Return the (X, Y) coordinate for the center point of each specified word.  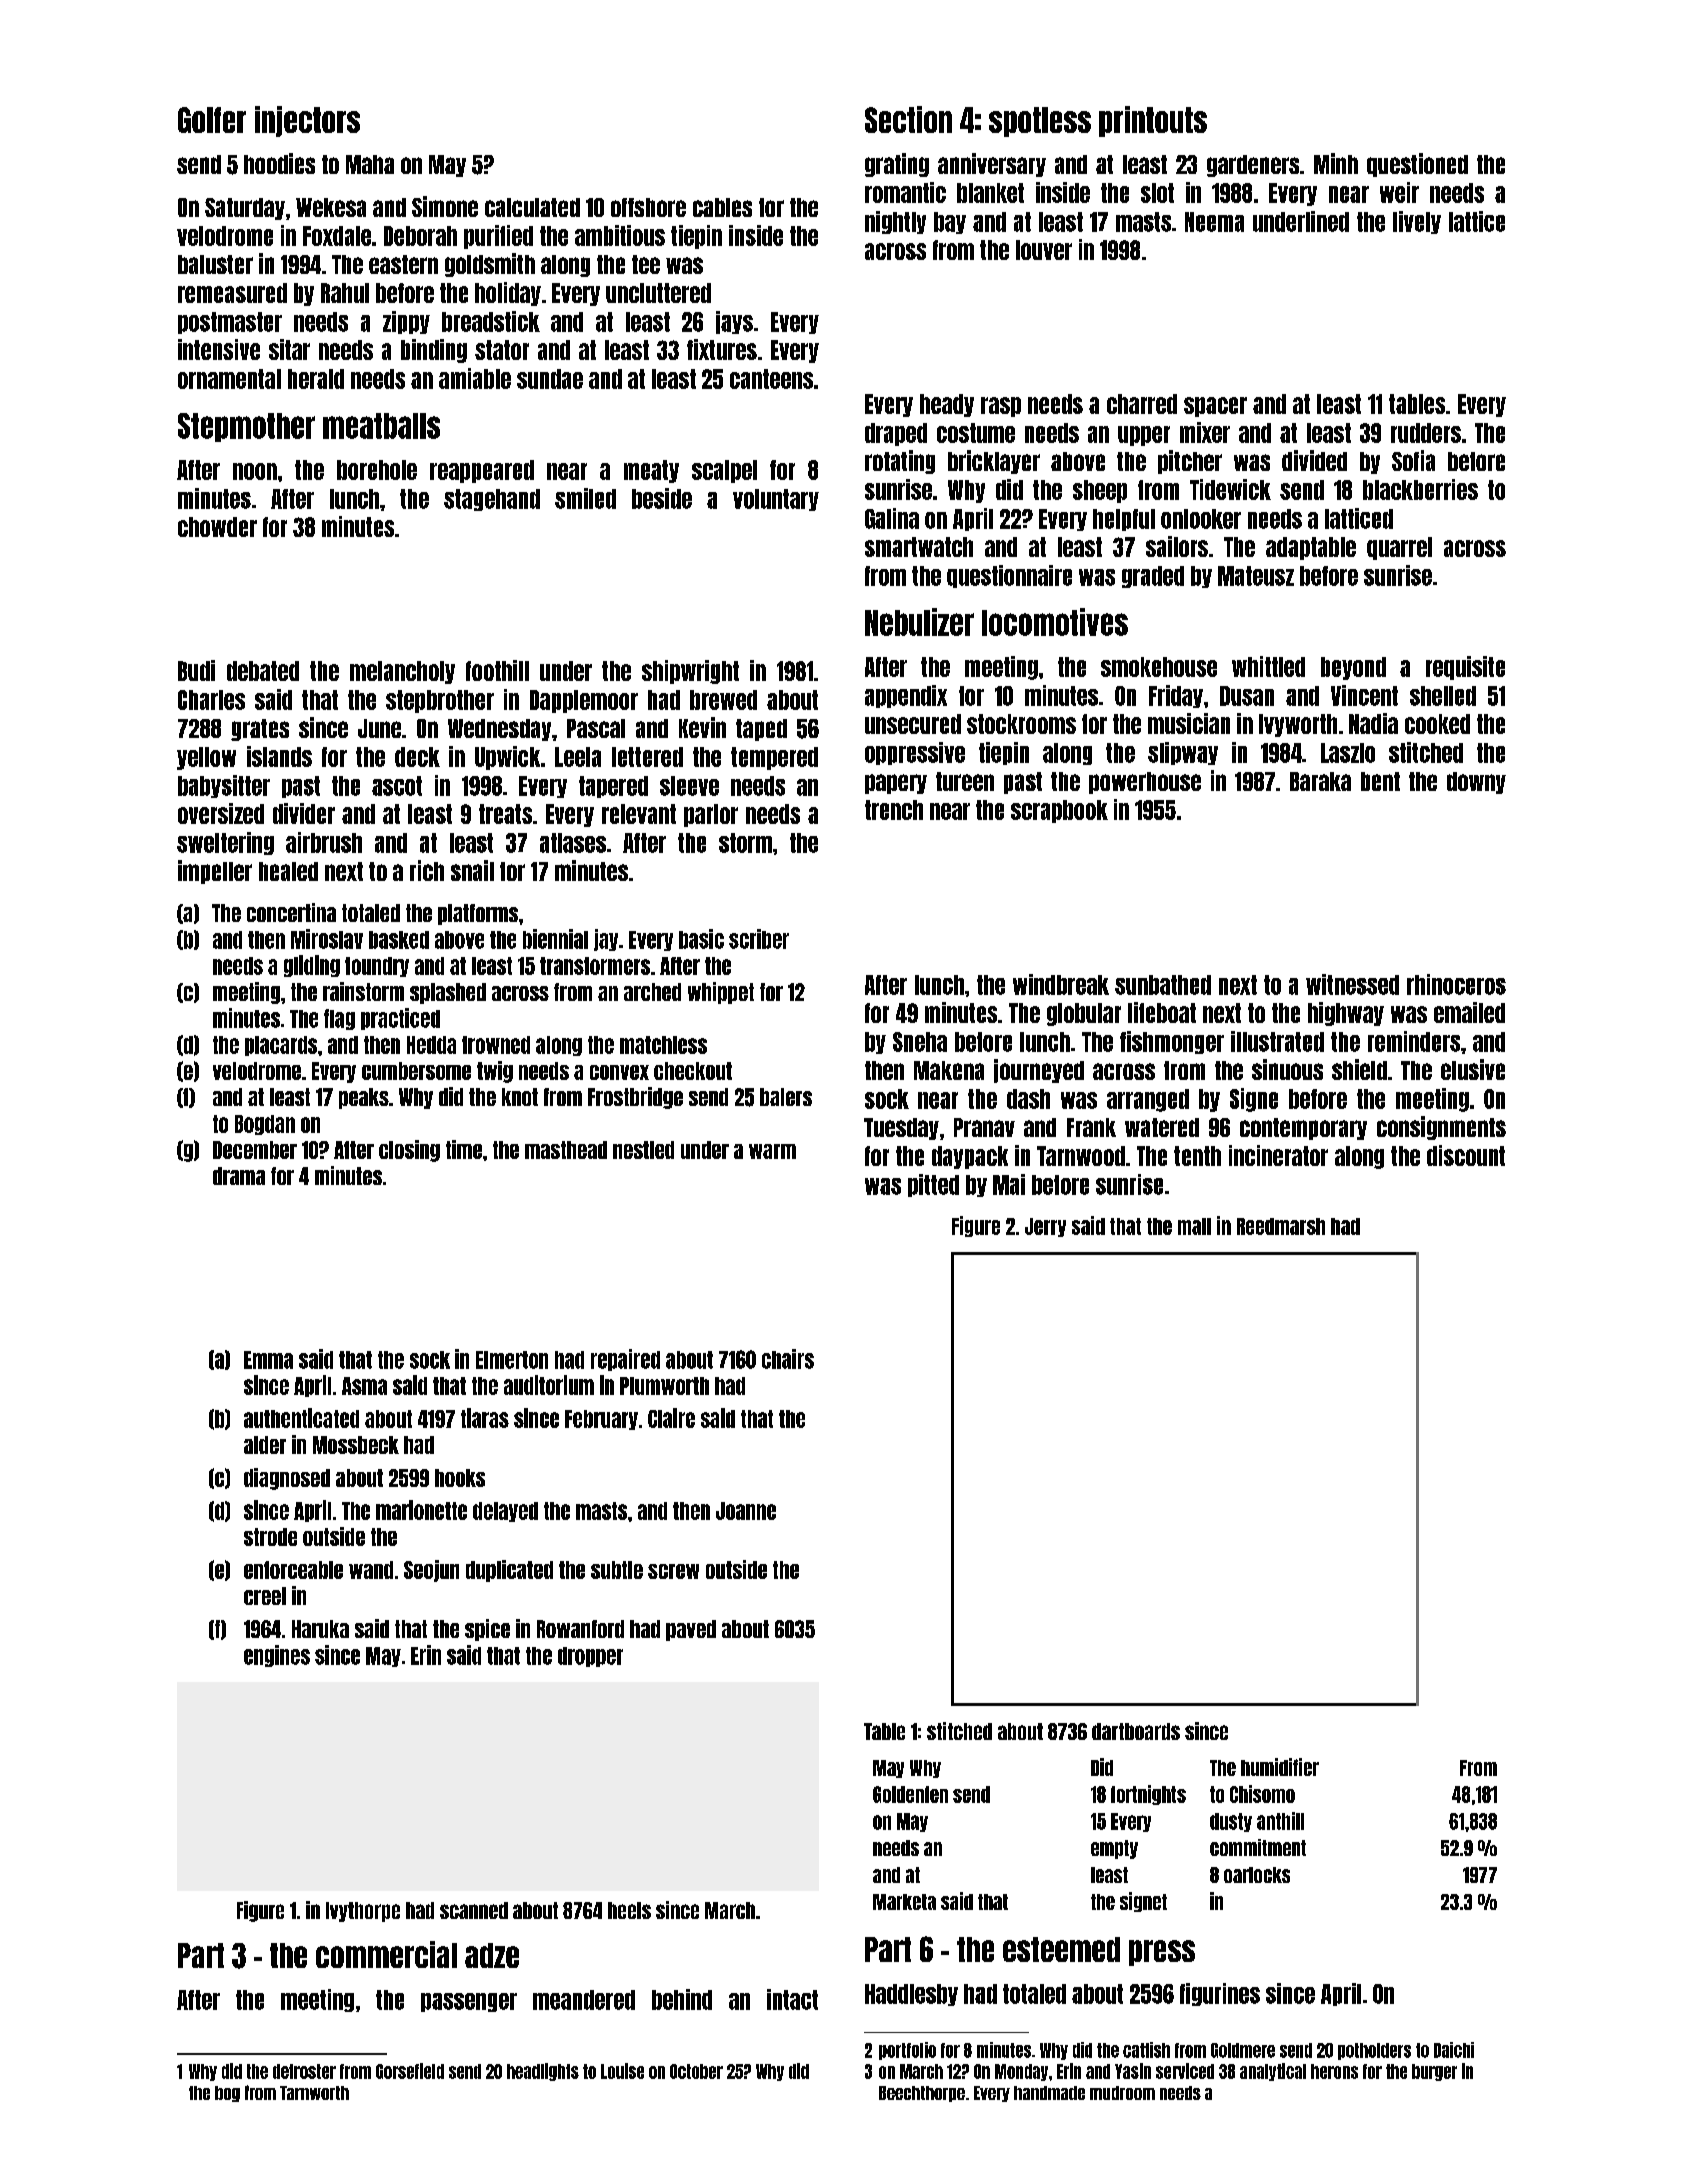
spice (487, 1630)
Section (908, 119)
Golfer (212, 120)
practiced (400, 1019)
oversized (221, 813)
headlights (543, 2072)
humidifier (1280, 1767)
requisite (1465, 668)
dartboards (1136, 1731)
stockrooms (1021, 724)
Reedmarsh (1281, 1226)
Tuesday (901, 1129)
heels (629, 1910)
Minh (1336, 163)
